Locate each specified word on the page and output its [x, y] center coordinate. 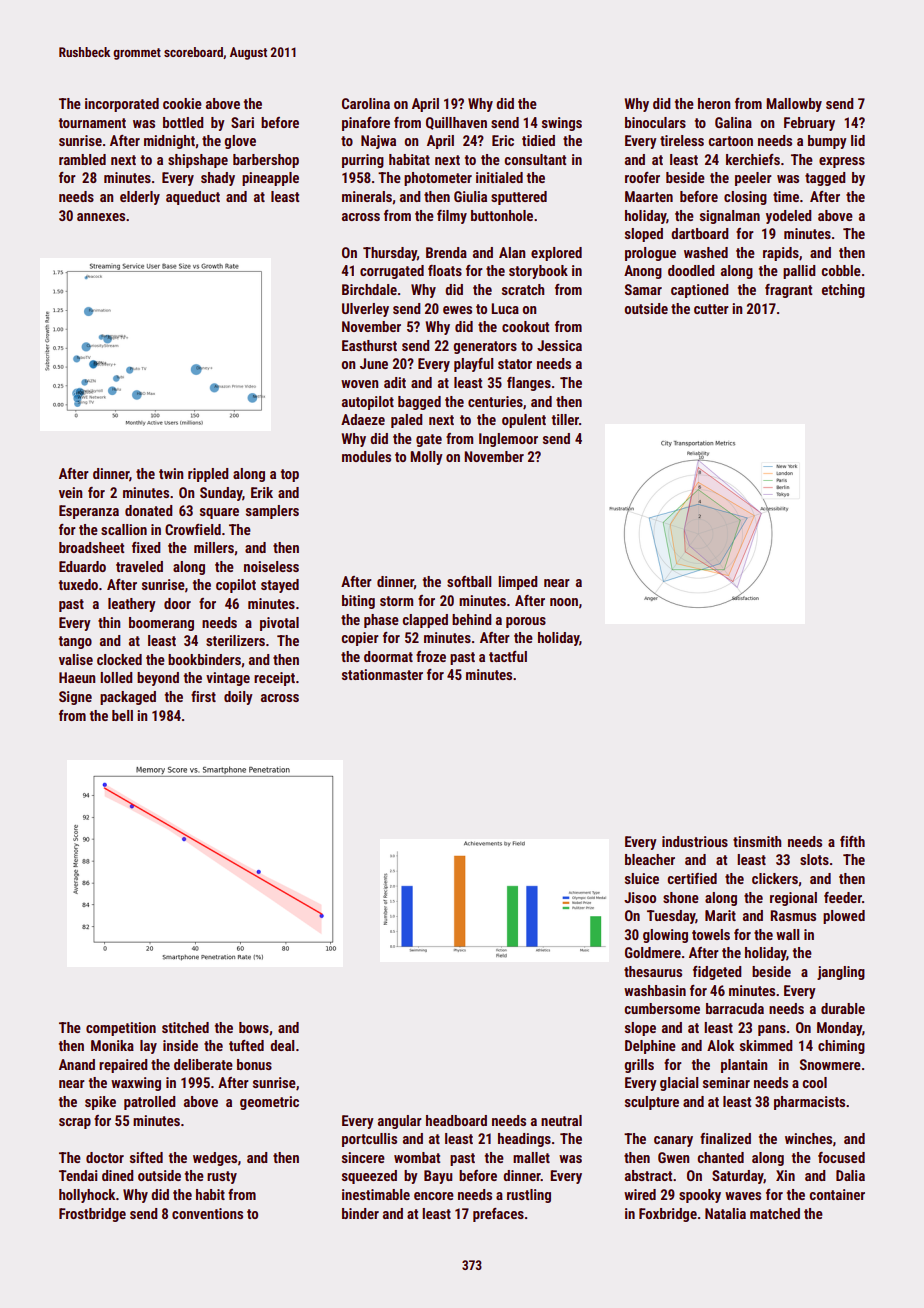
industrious [695, 841]
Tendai [78, 1175]
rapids [781, 254]
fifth [852, 841]
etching [843, 291]
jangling [841, 973]
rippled [208, 475]
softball [469, 581]
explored [556, 254]
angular [400, 1122]
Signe [75, 698]
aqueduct [193, 198]
